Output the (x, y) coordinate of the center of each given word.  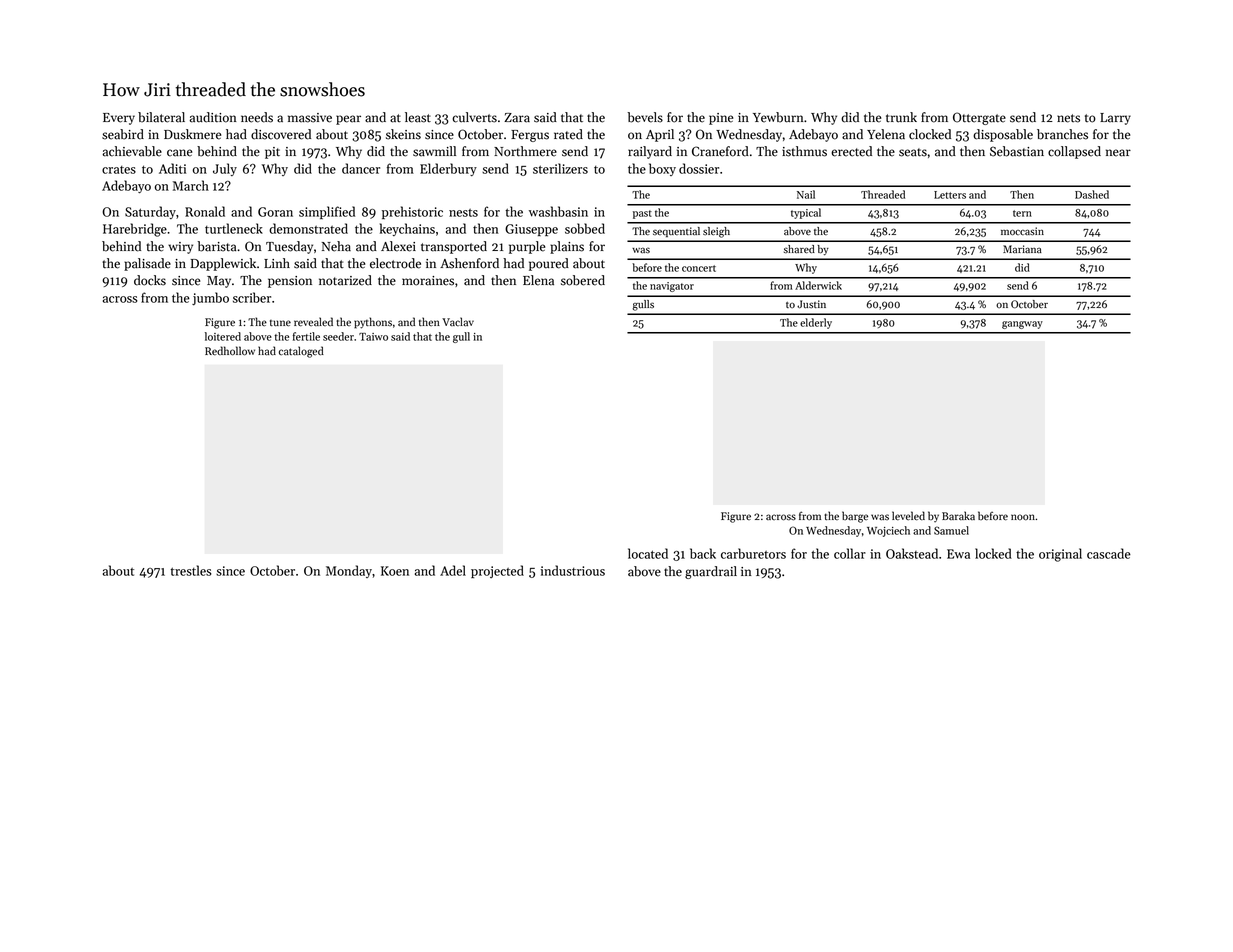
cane (179, 153)
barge (855, 517)
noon (1023, 517)
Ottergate (979, 118)
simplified (327, 212)
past (642, 214)
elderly (816, 323)
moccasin (1022, 231)
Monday (349, 571)
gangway (1022, 325)
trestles (191, 570)
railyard (650, 152)
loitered (223, 336)
